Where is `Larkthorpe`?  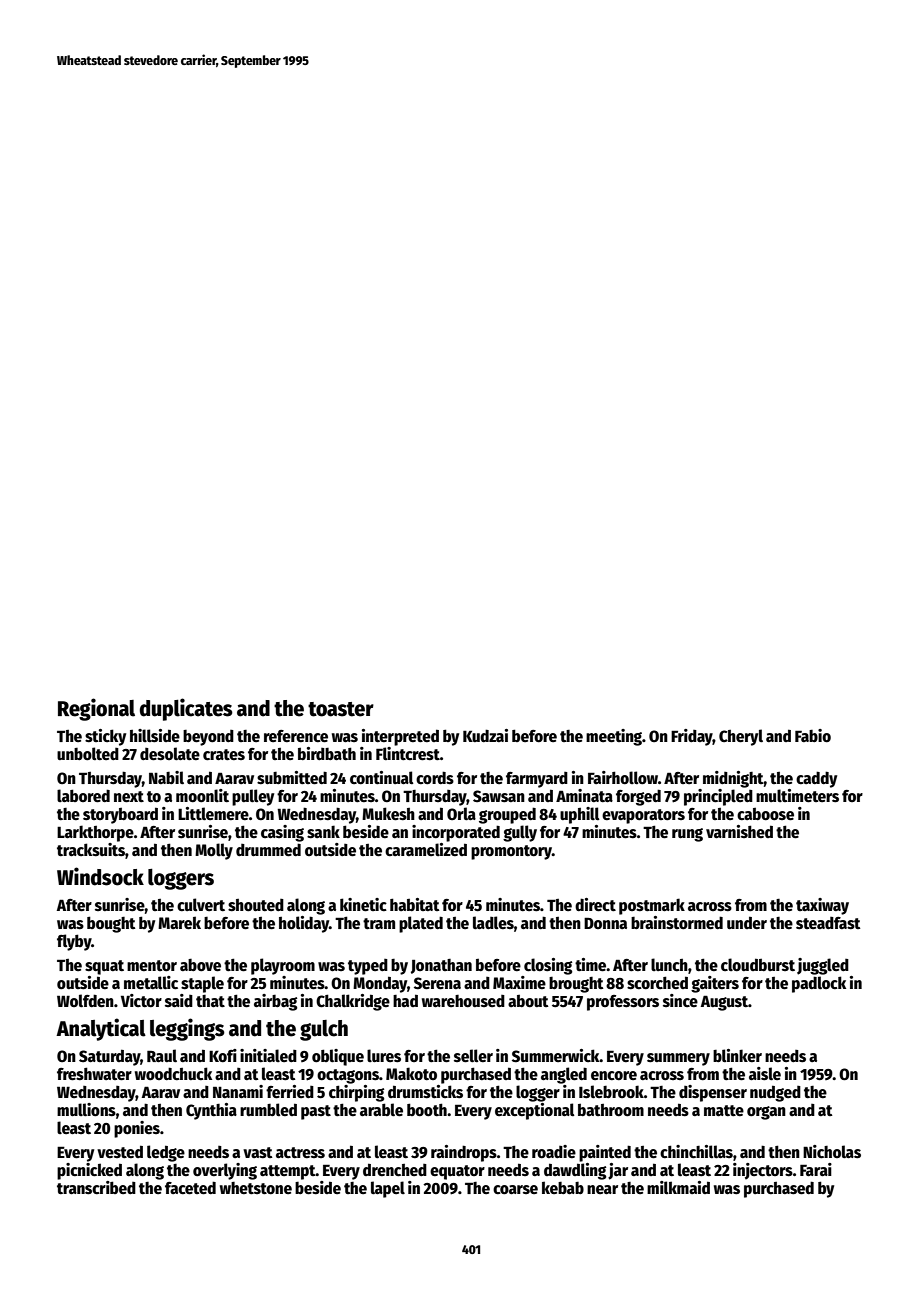 Larkthorpe is located at coordinates (95, 833).
